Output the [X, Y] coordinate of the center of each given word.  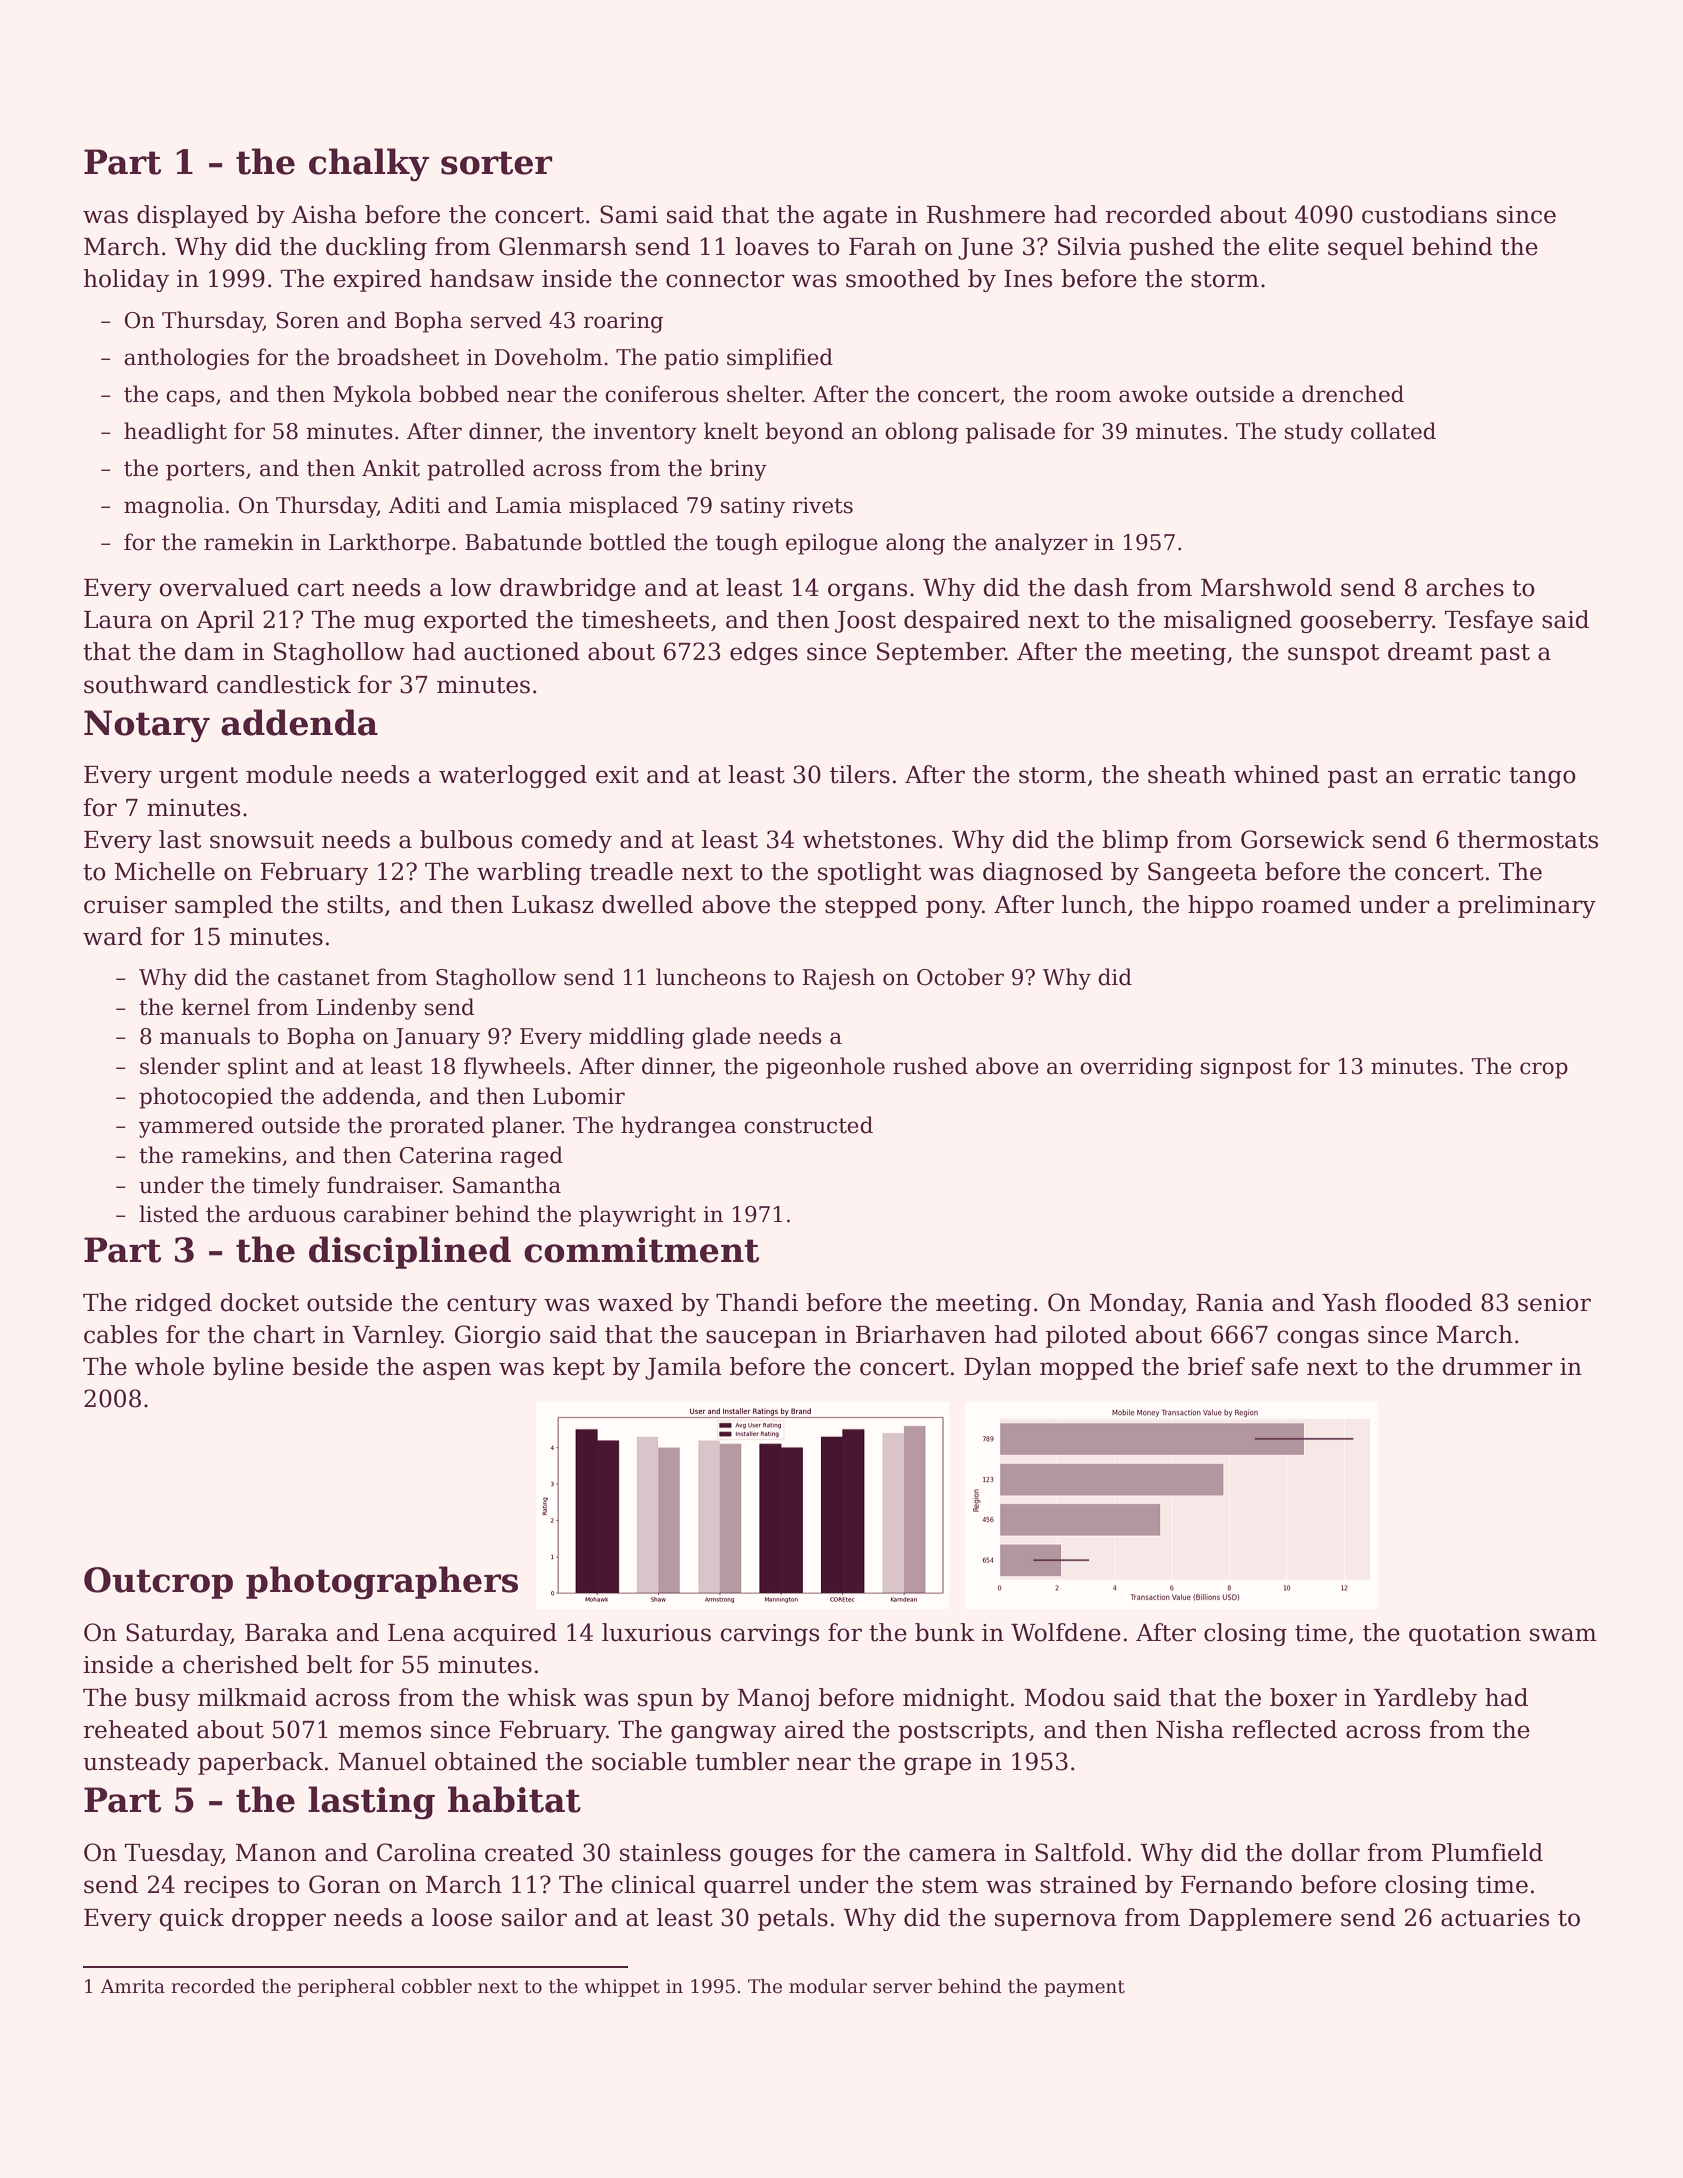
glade [721, 1038]
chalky [369, 165]
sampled [224, 906]
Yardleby [1425, 1699]
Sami [629, 214]
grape [937, 1766]
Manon [276, 1853]
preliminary [1527, 906]
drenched [1353, 394]
